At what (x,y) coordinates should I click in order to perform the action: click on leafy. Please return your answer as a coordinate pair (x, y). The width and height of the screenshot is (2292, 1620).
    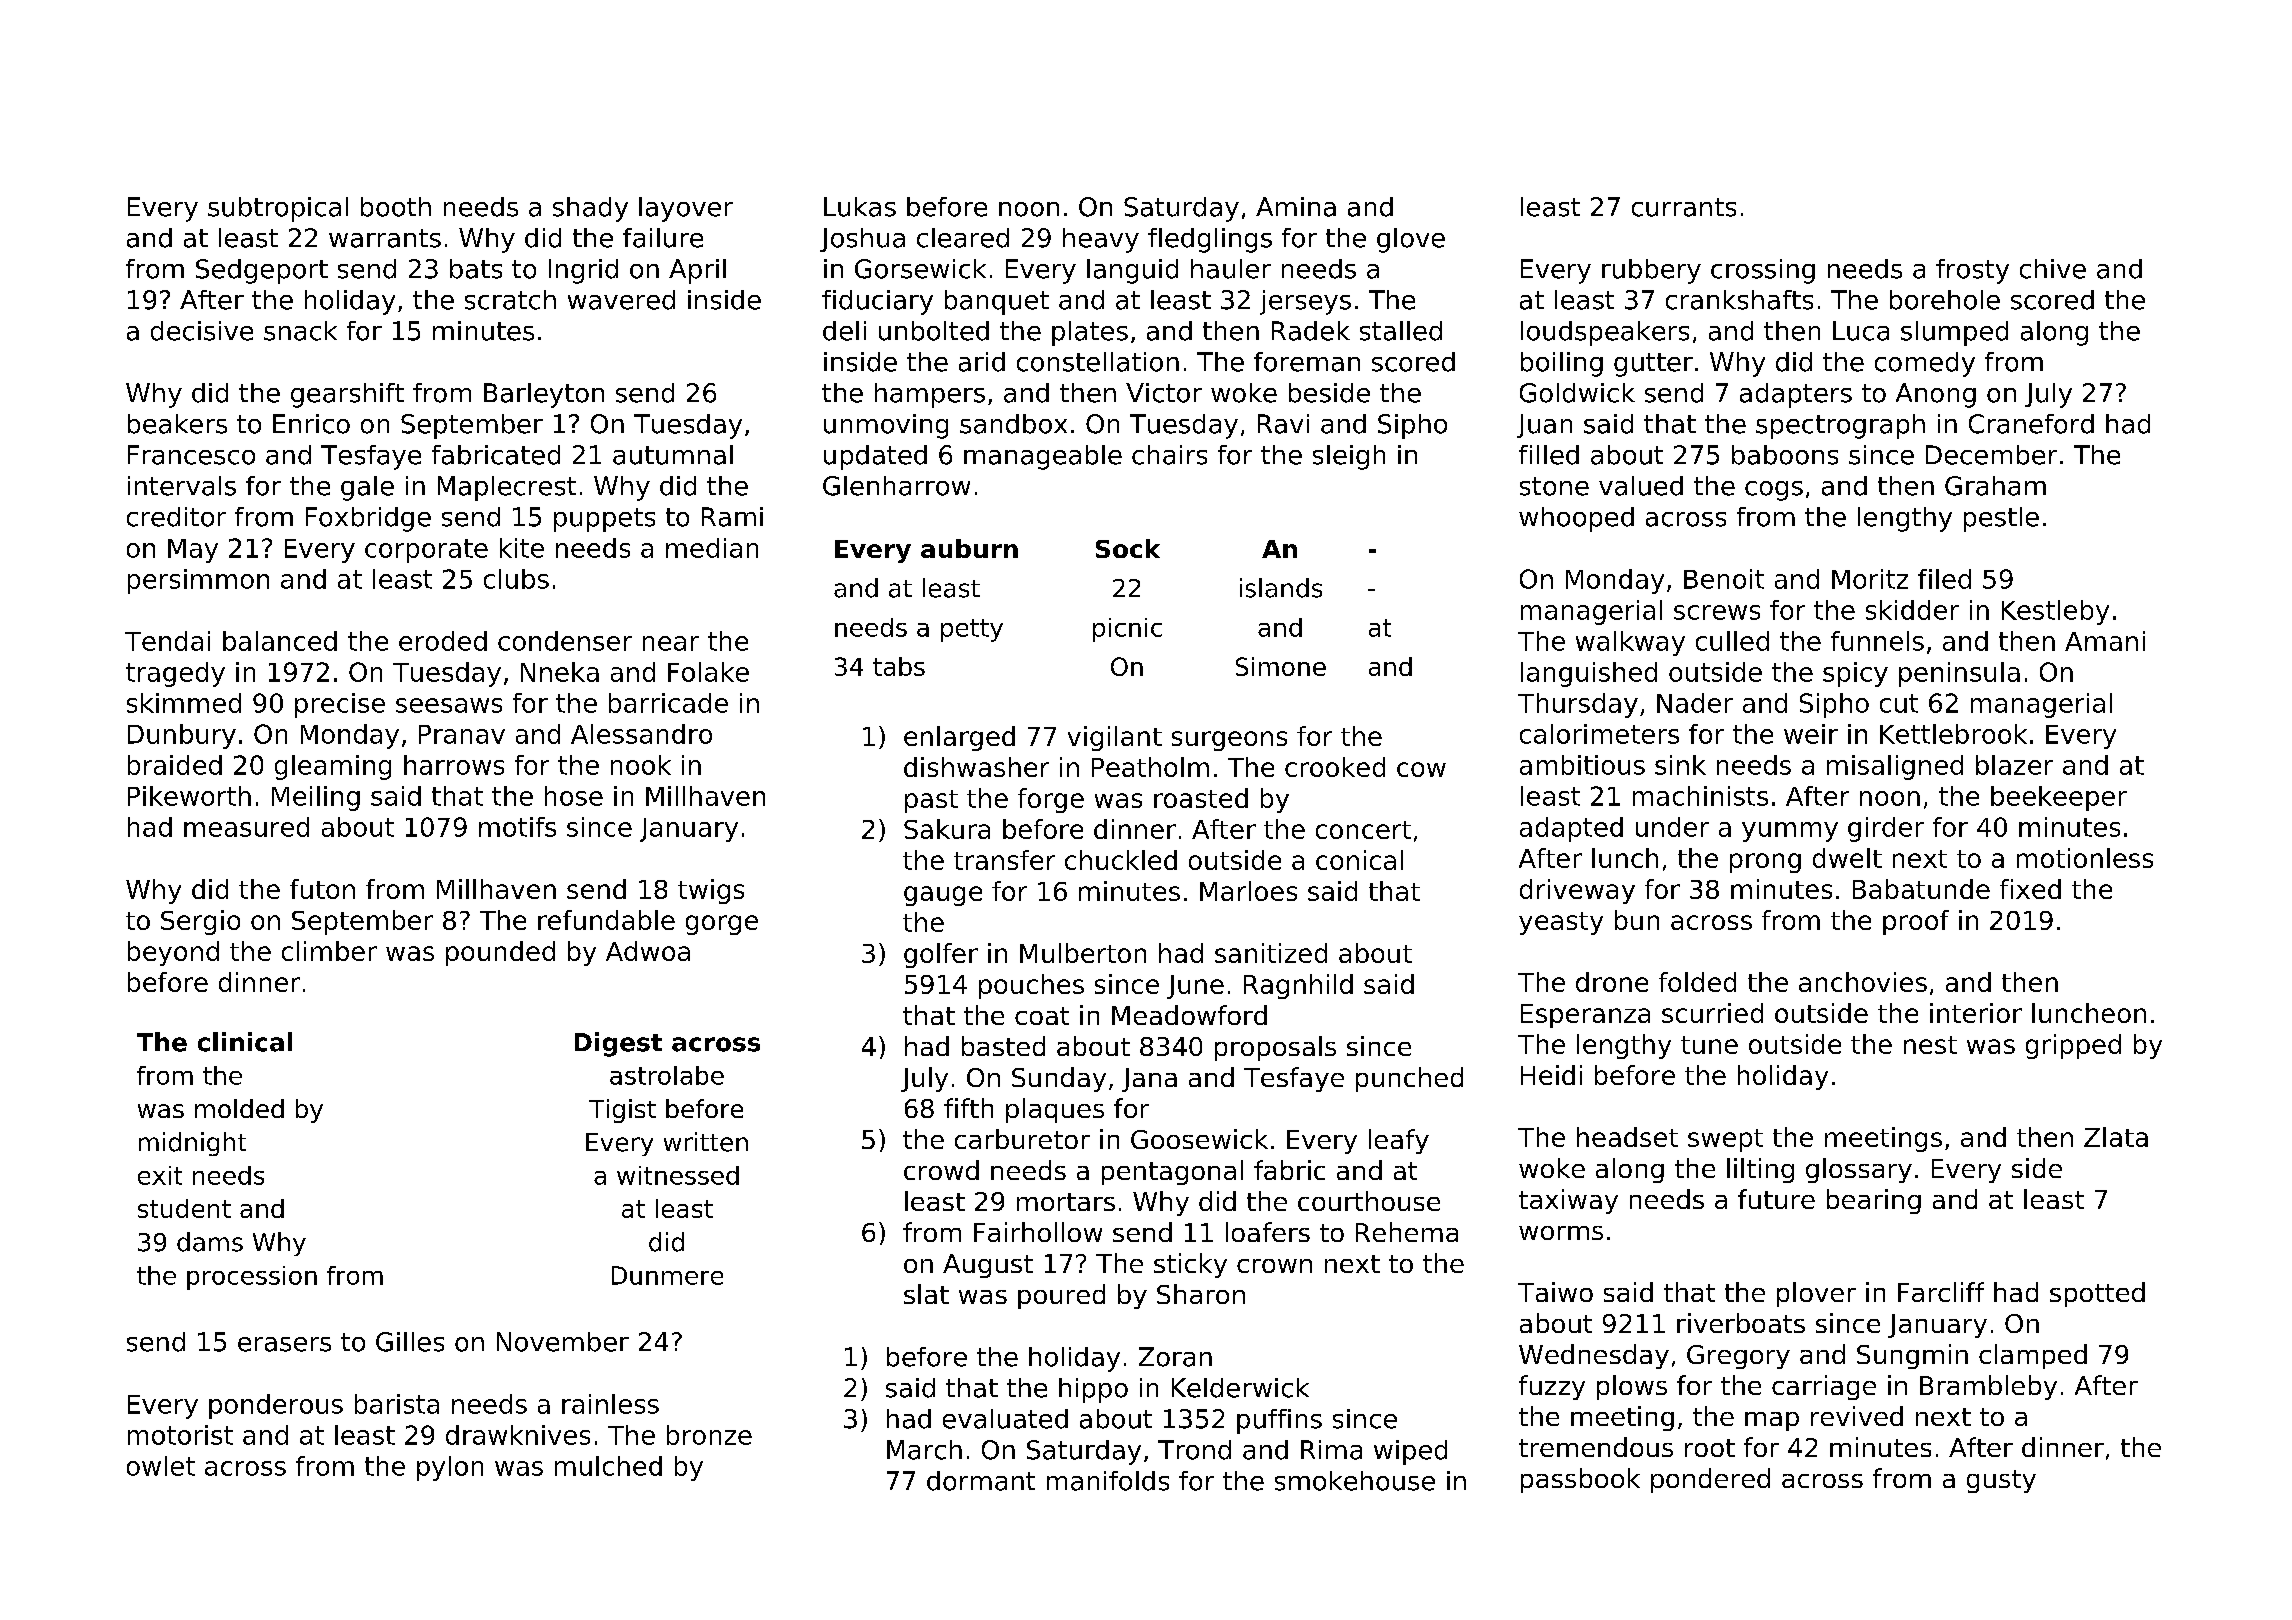
    Looking at the image, I should click on (1399, 1141).
